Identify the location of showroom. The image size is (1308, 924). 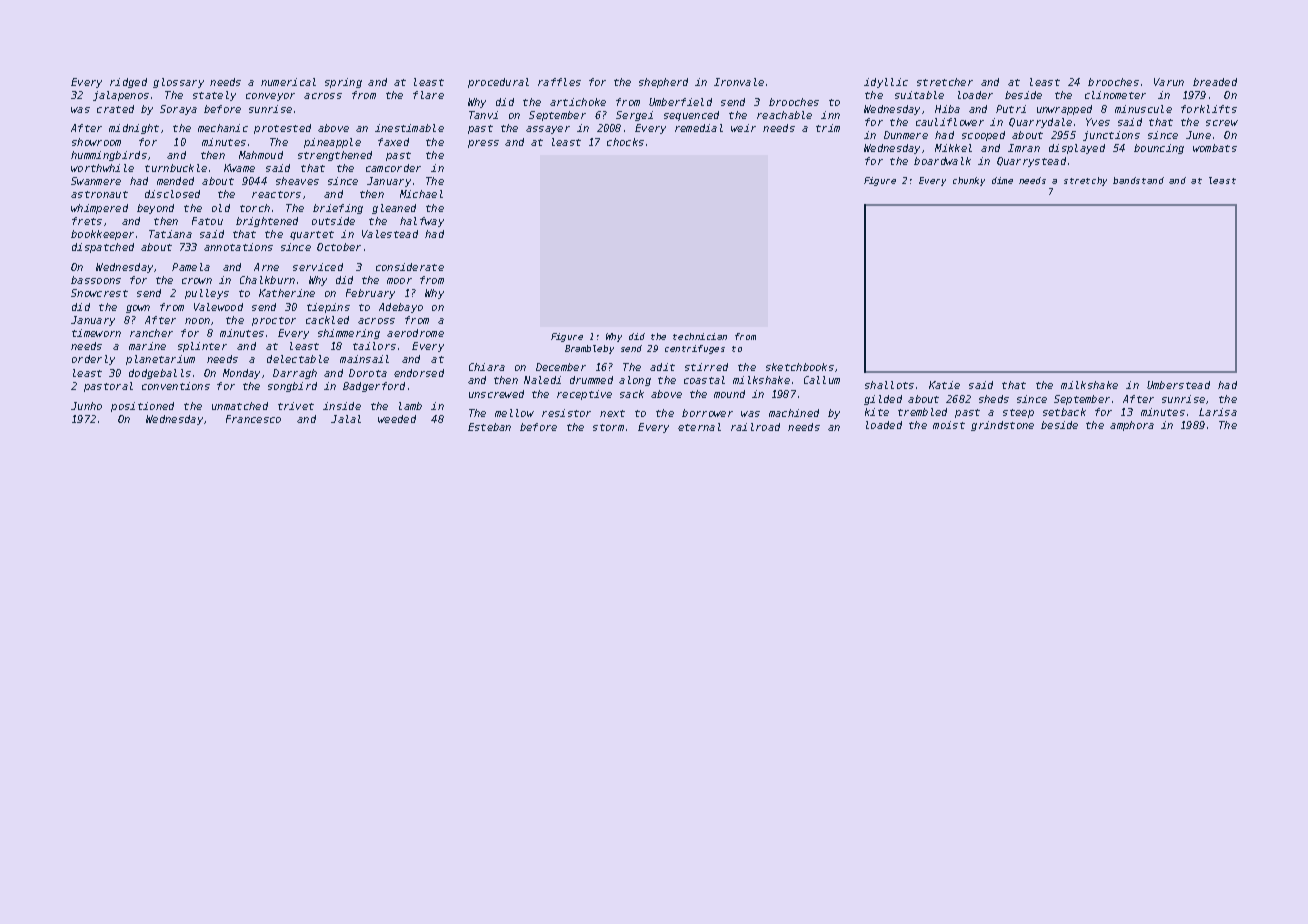
(96, 142).
